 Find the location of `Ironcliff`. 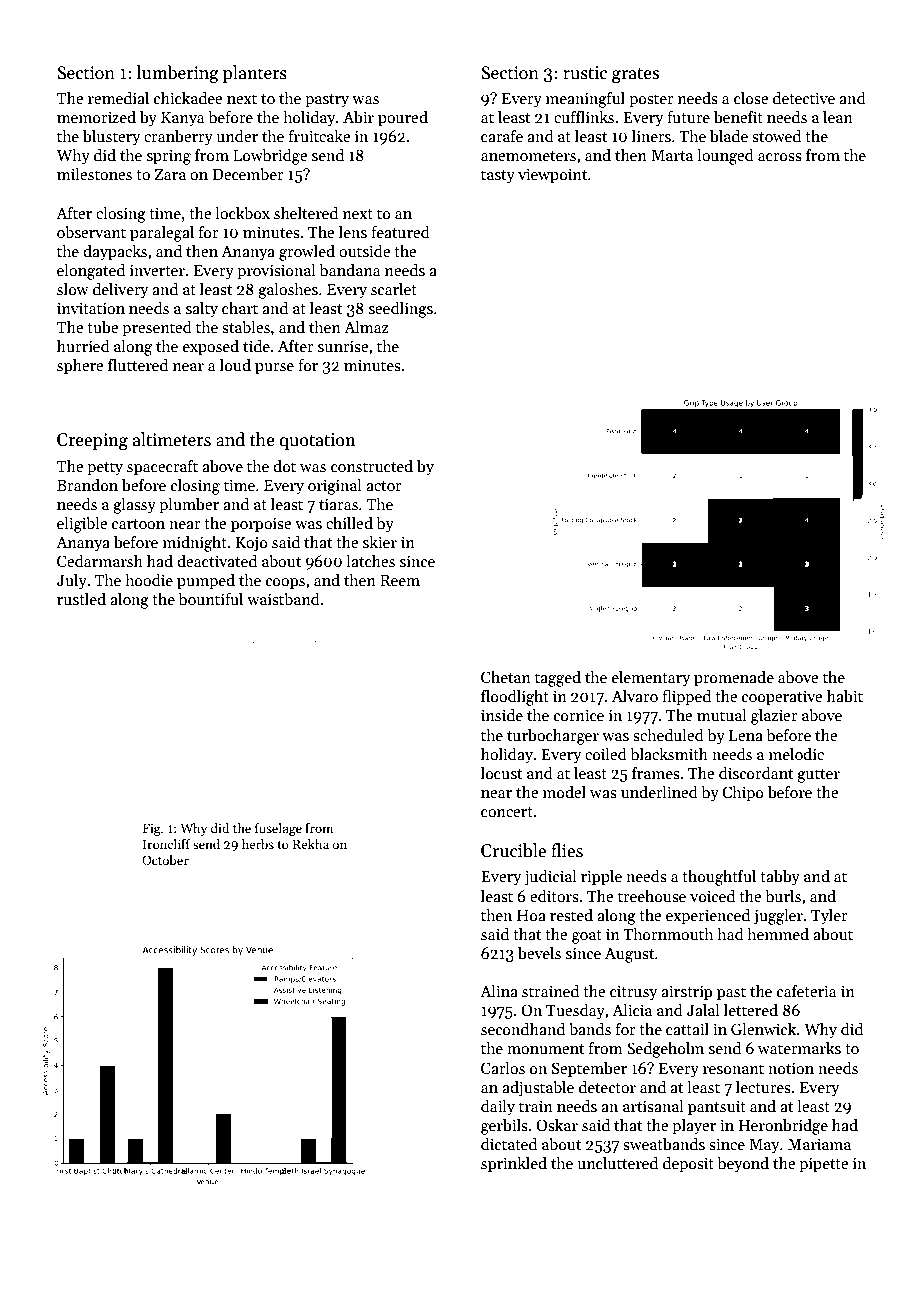

Ironcliff is located at coordinates (166, 844).
